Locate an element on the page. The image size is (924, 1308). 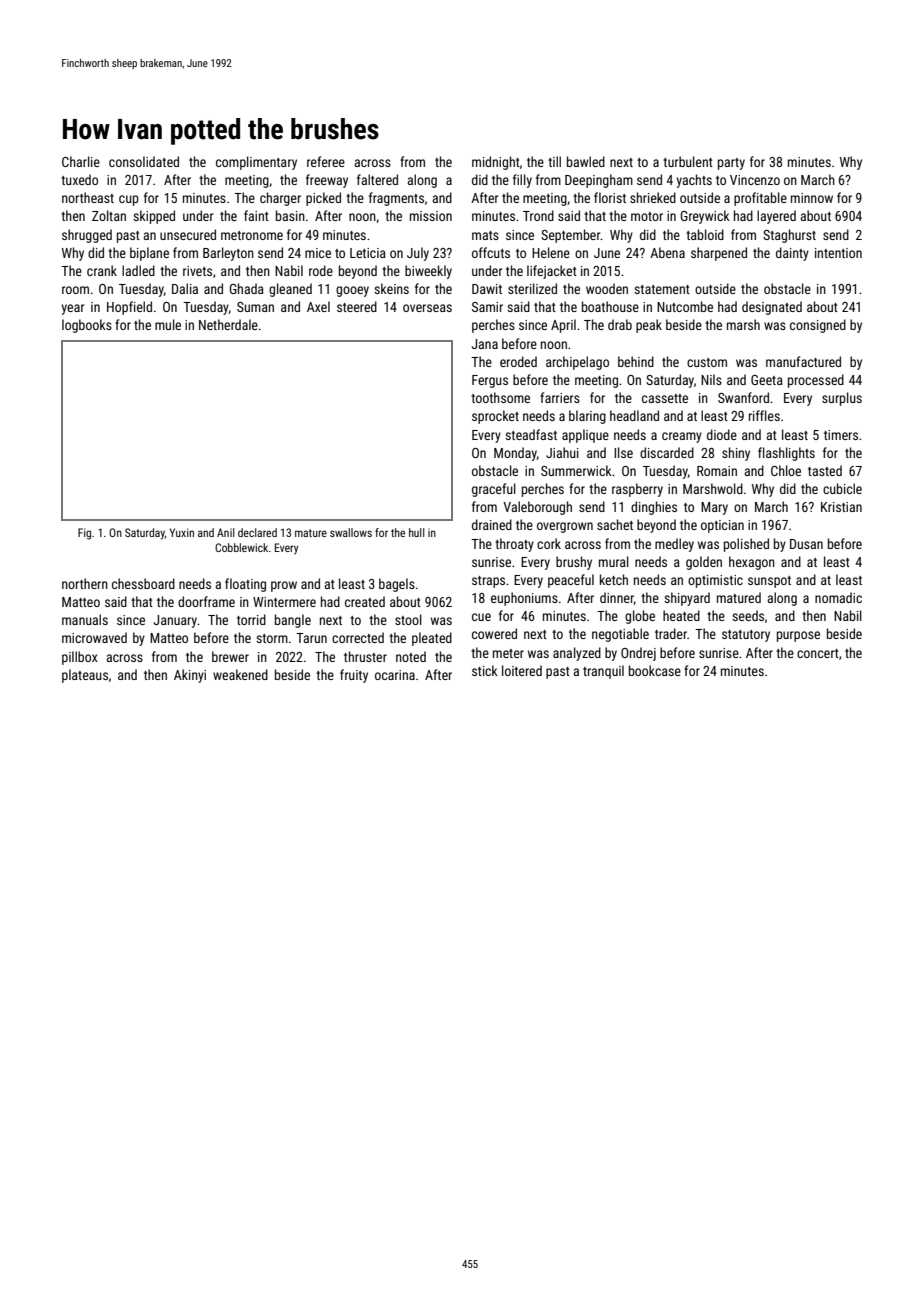
Jana is located at coordinates (485, 344).
